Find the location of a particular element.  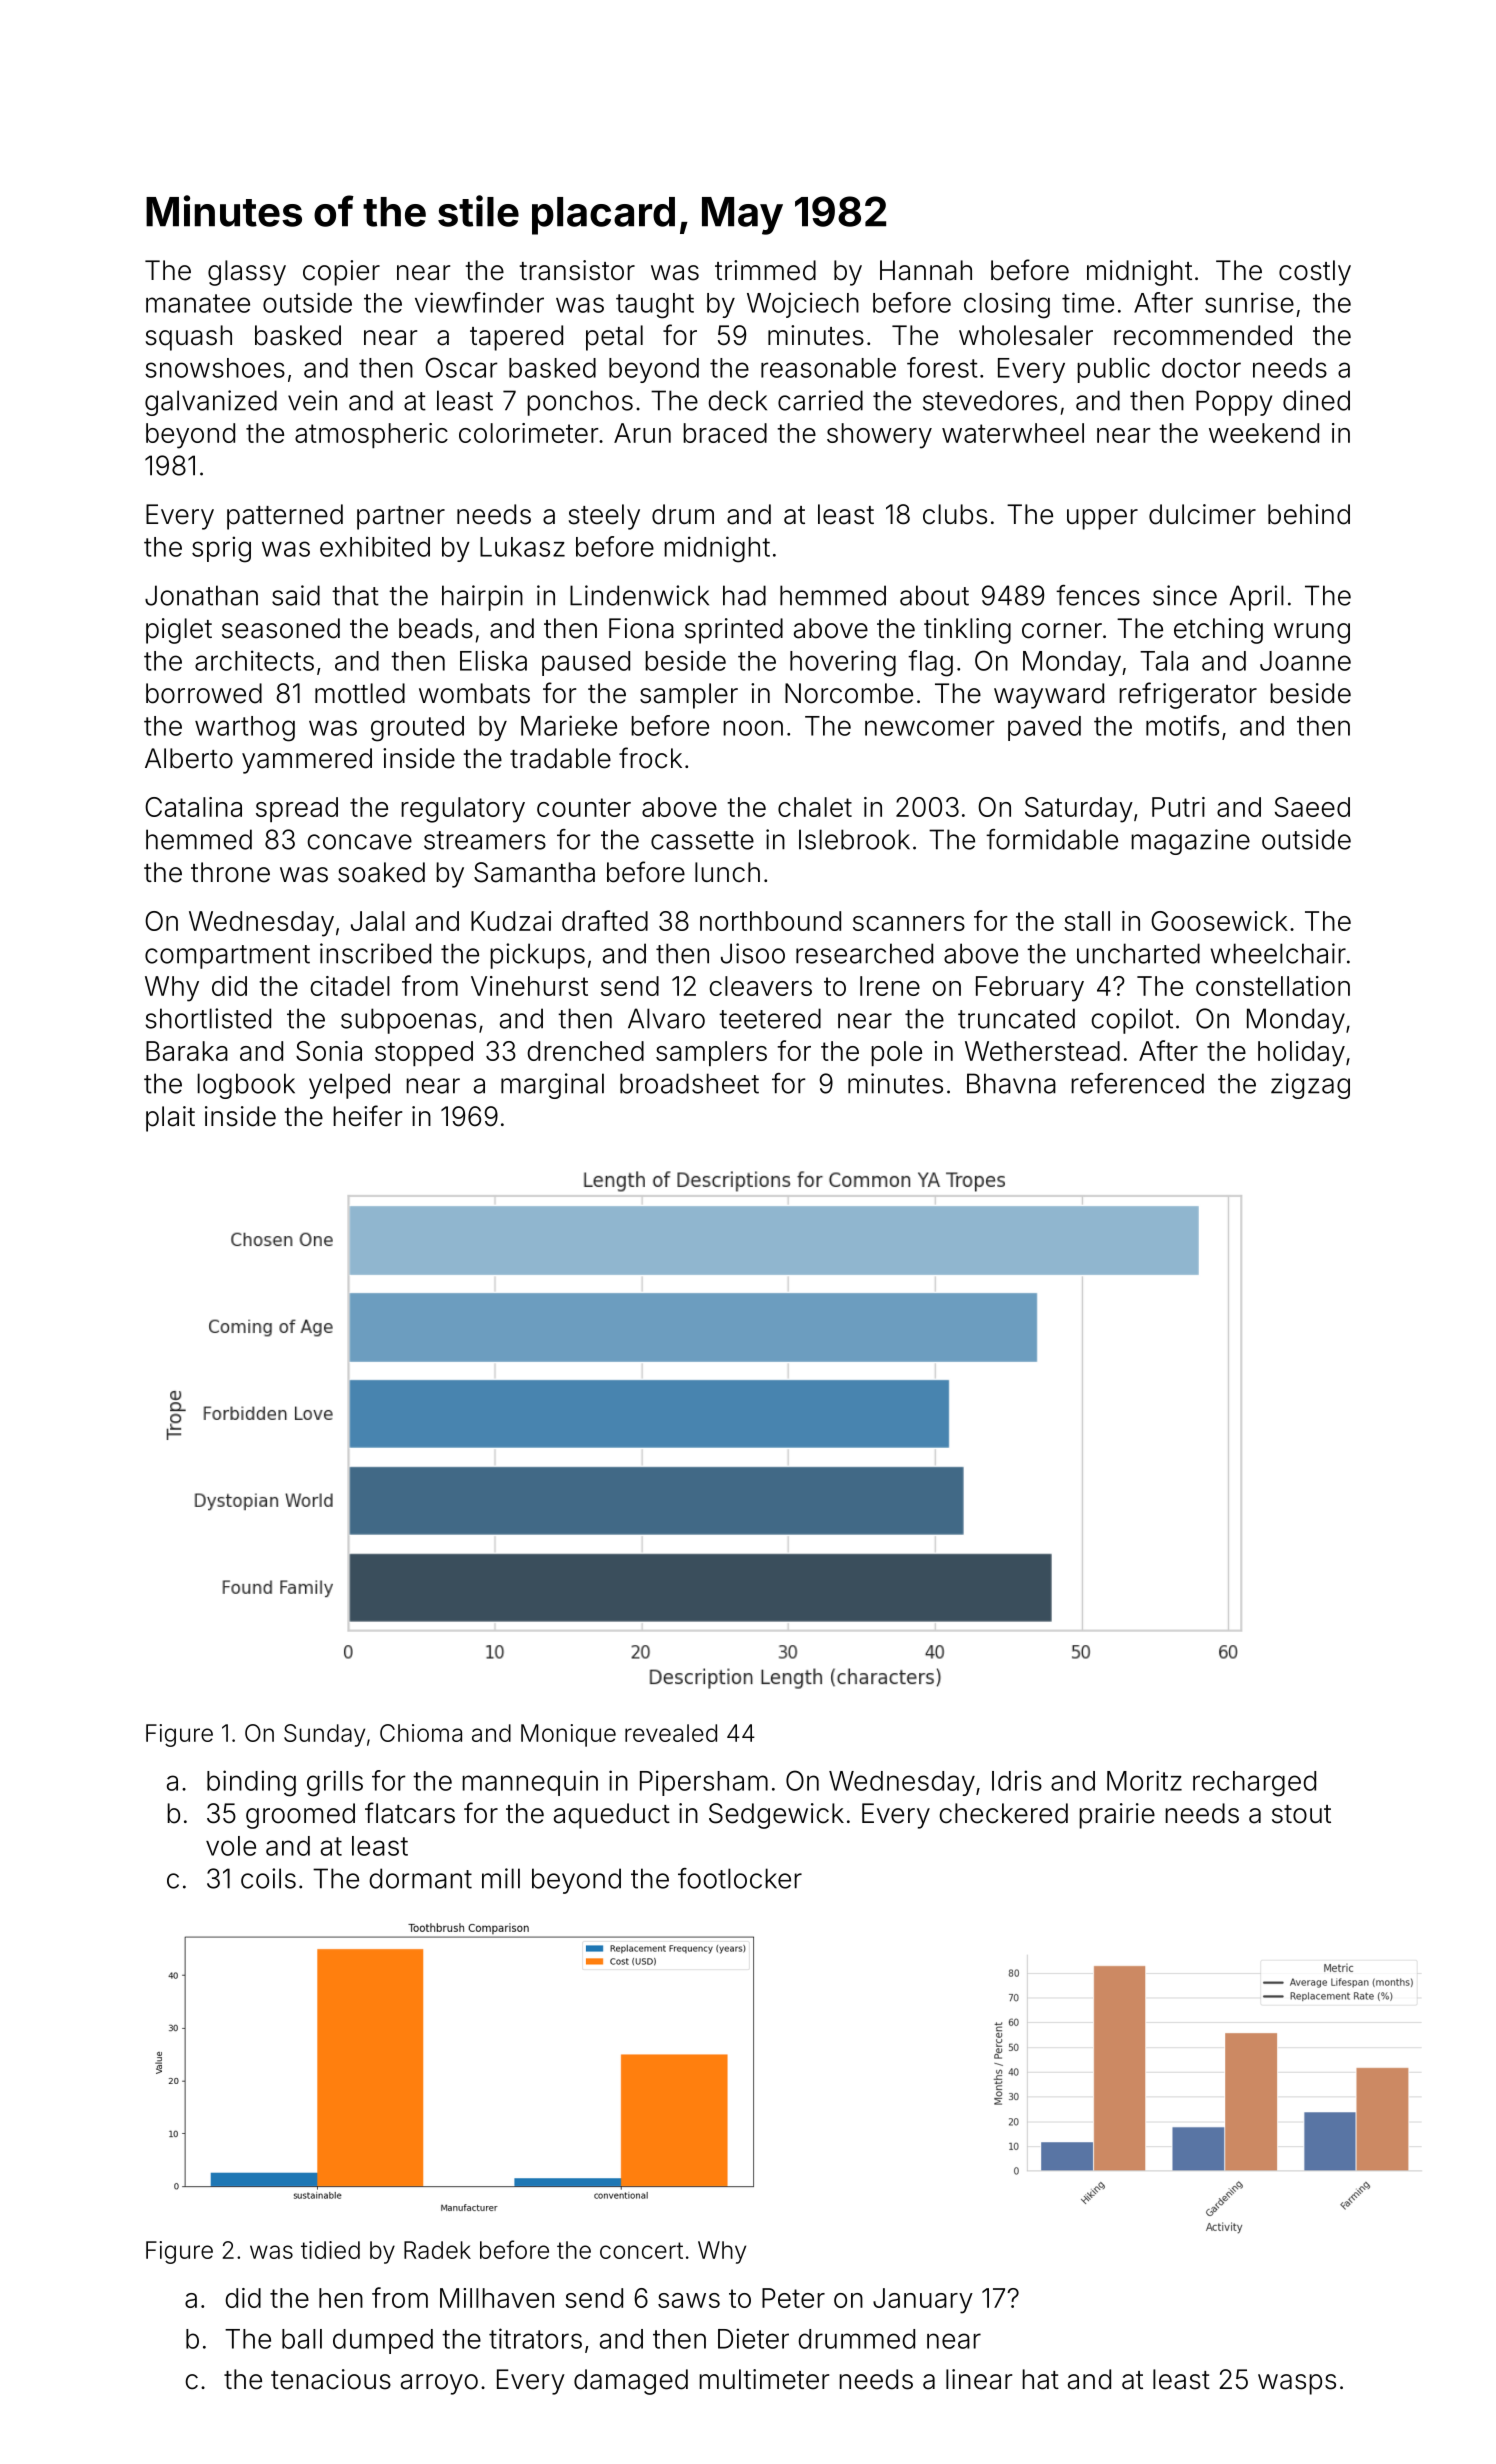

binding is located at coordinates (251, 1783).
